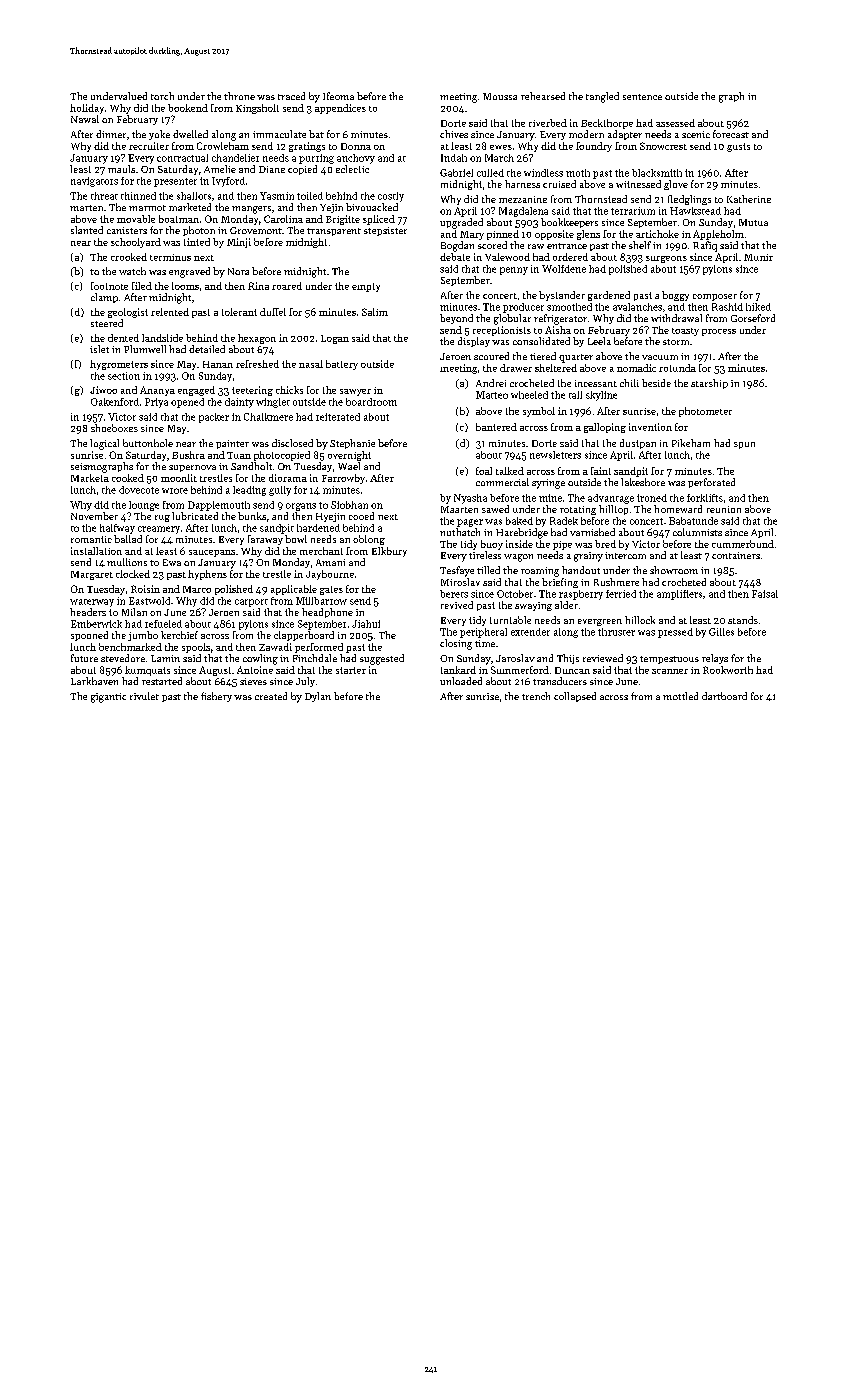 The image size is (849, 1400). Describe the element at coordinates (162, 96) in the screenshot. I see `torch` at that location.
